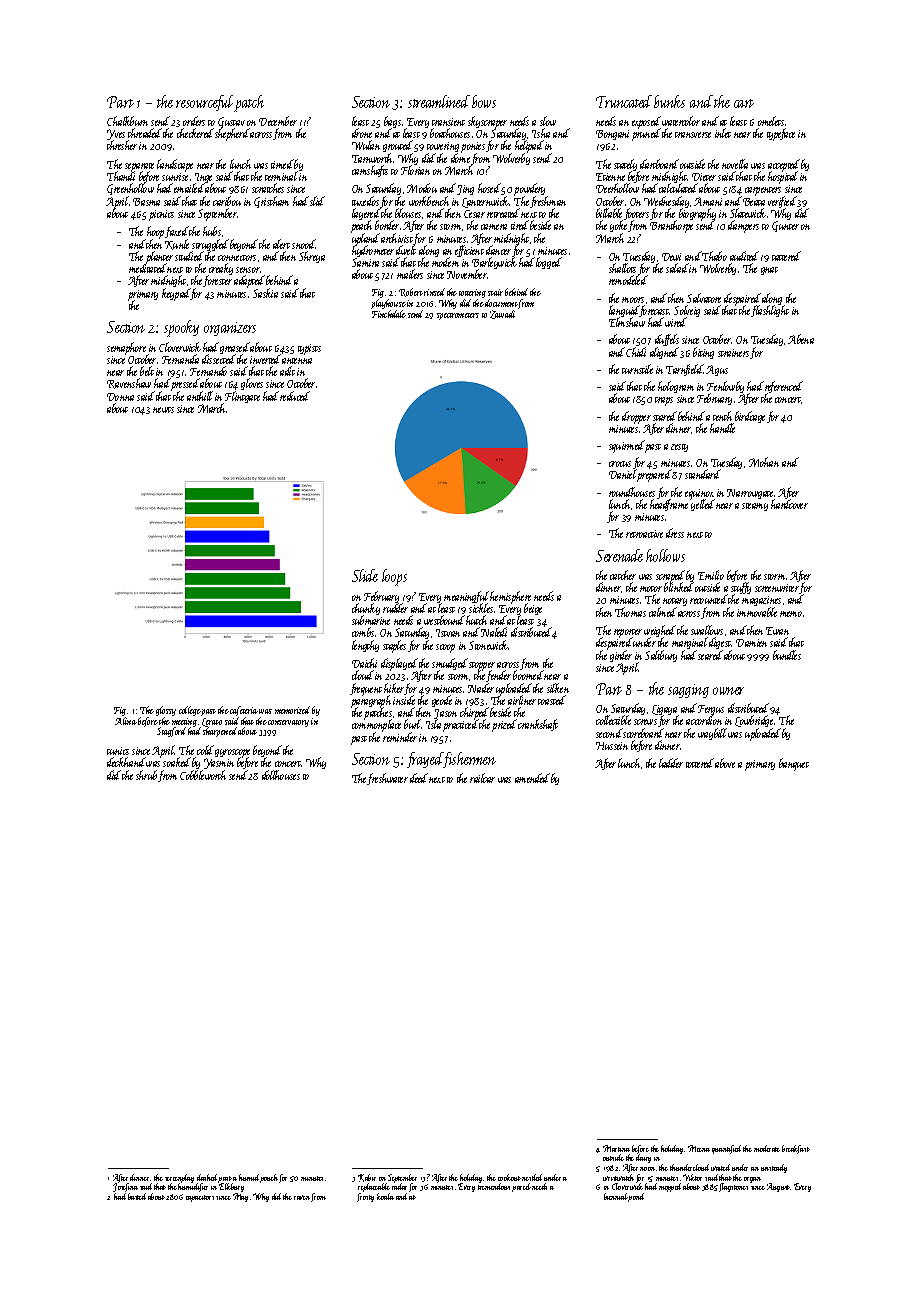 The height and width of the screenshot is (1308, 924). I want to click on Kabir, so click(367, 1178).
